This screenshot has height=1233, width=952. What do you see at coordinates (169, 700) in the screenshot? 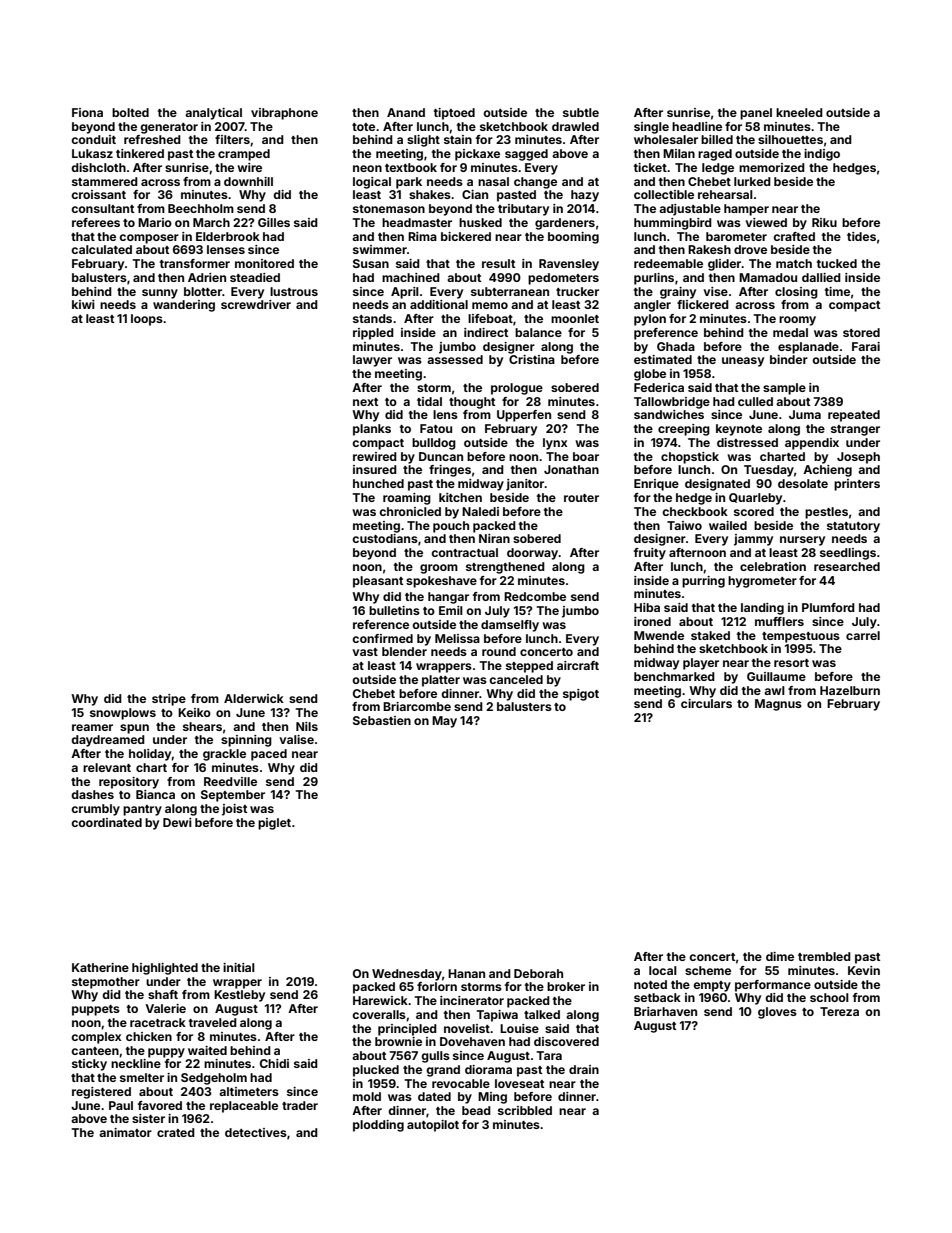
I see `stripe` at bounding box center [169, 700].
